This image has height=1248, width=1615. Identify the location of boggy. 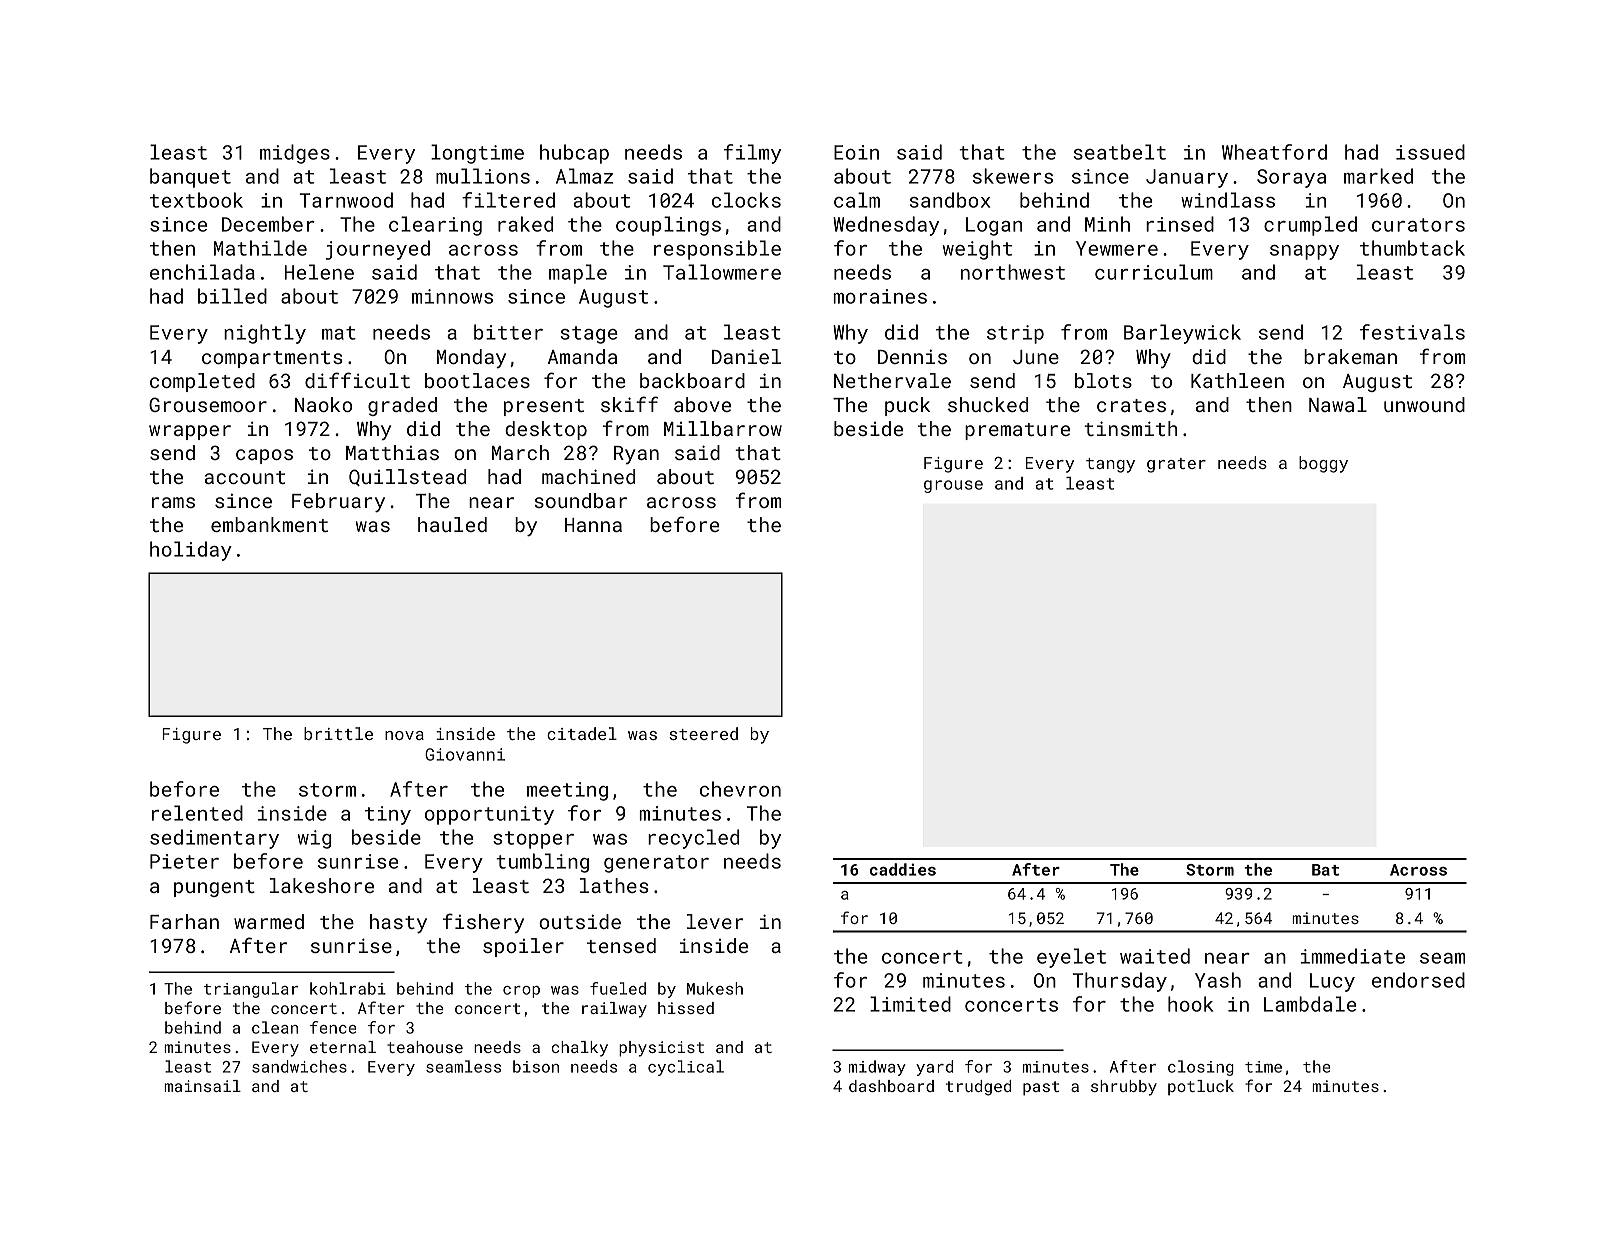
(1323, 464).
